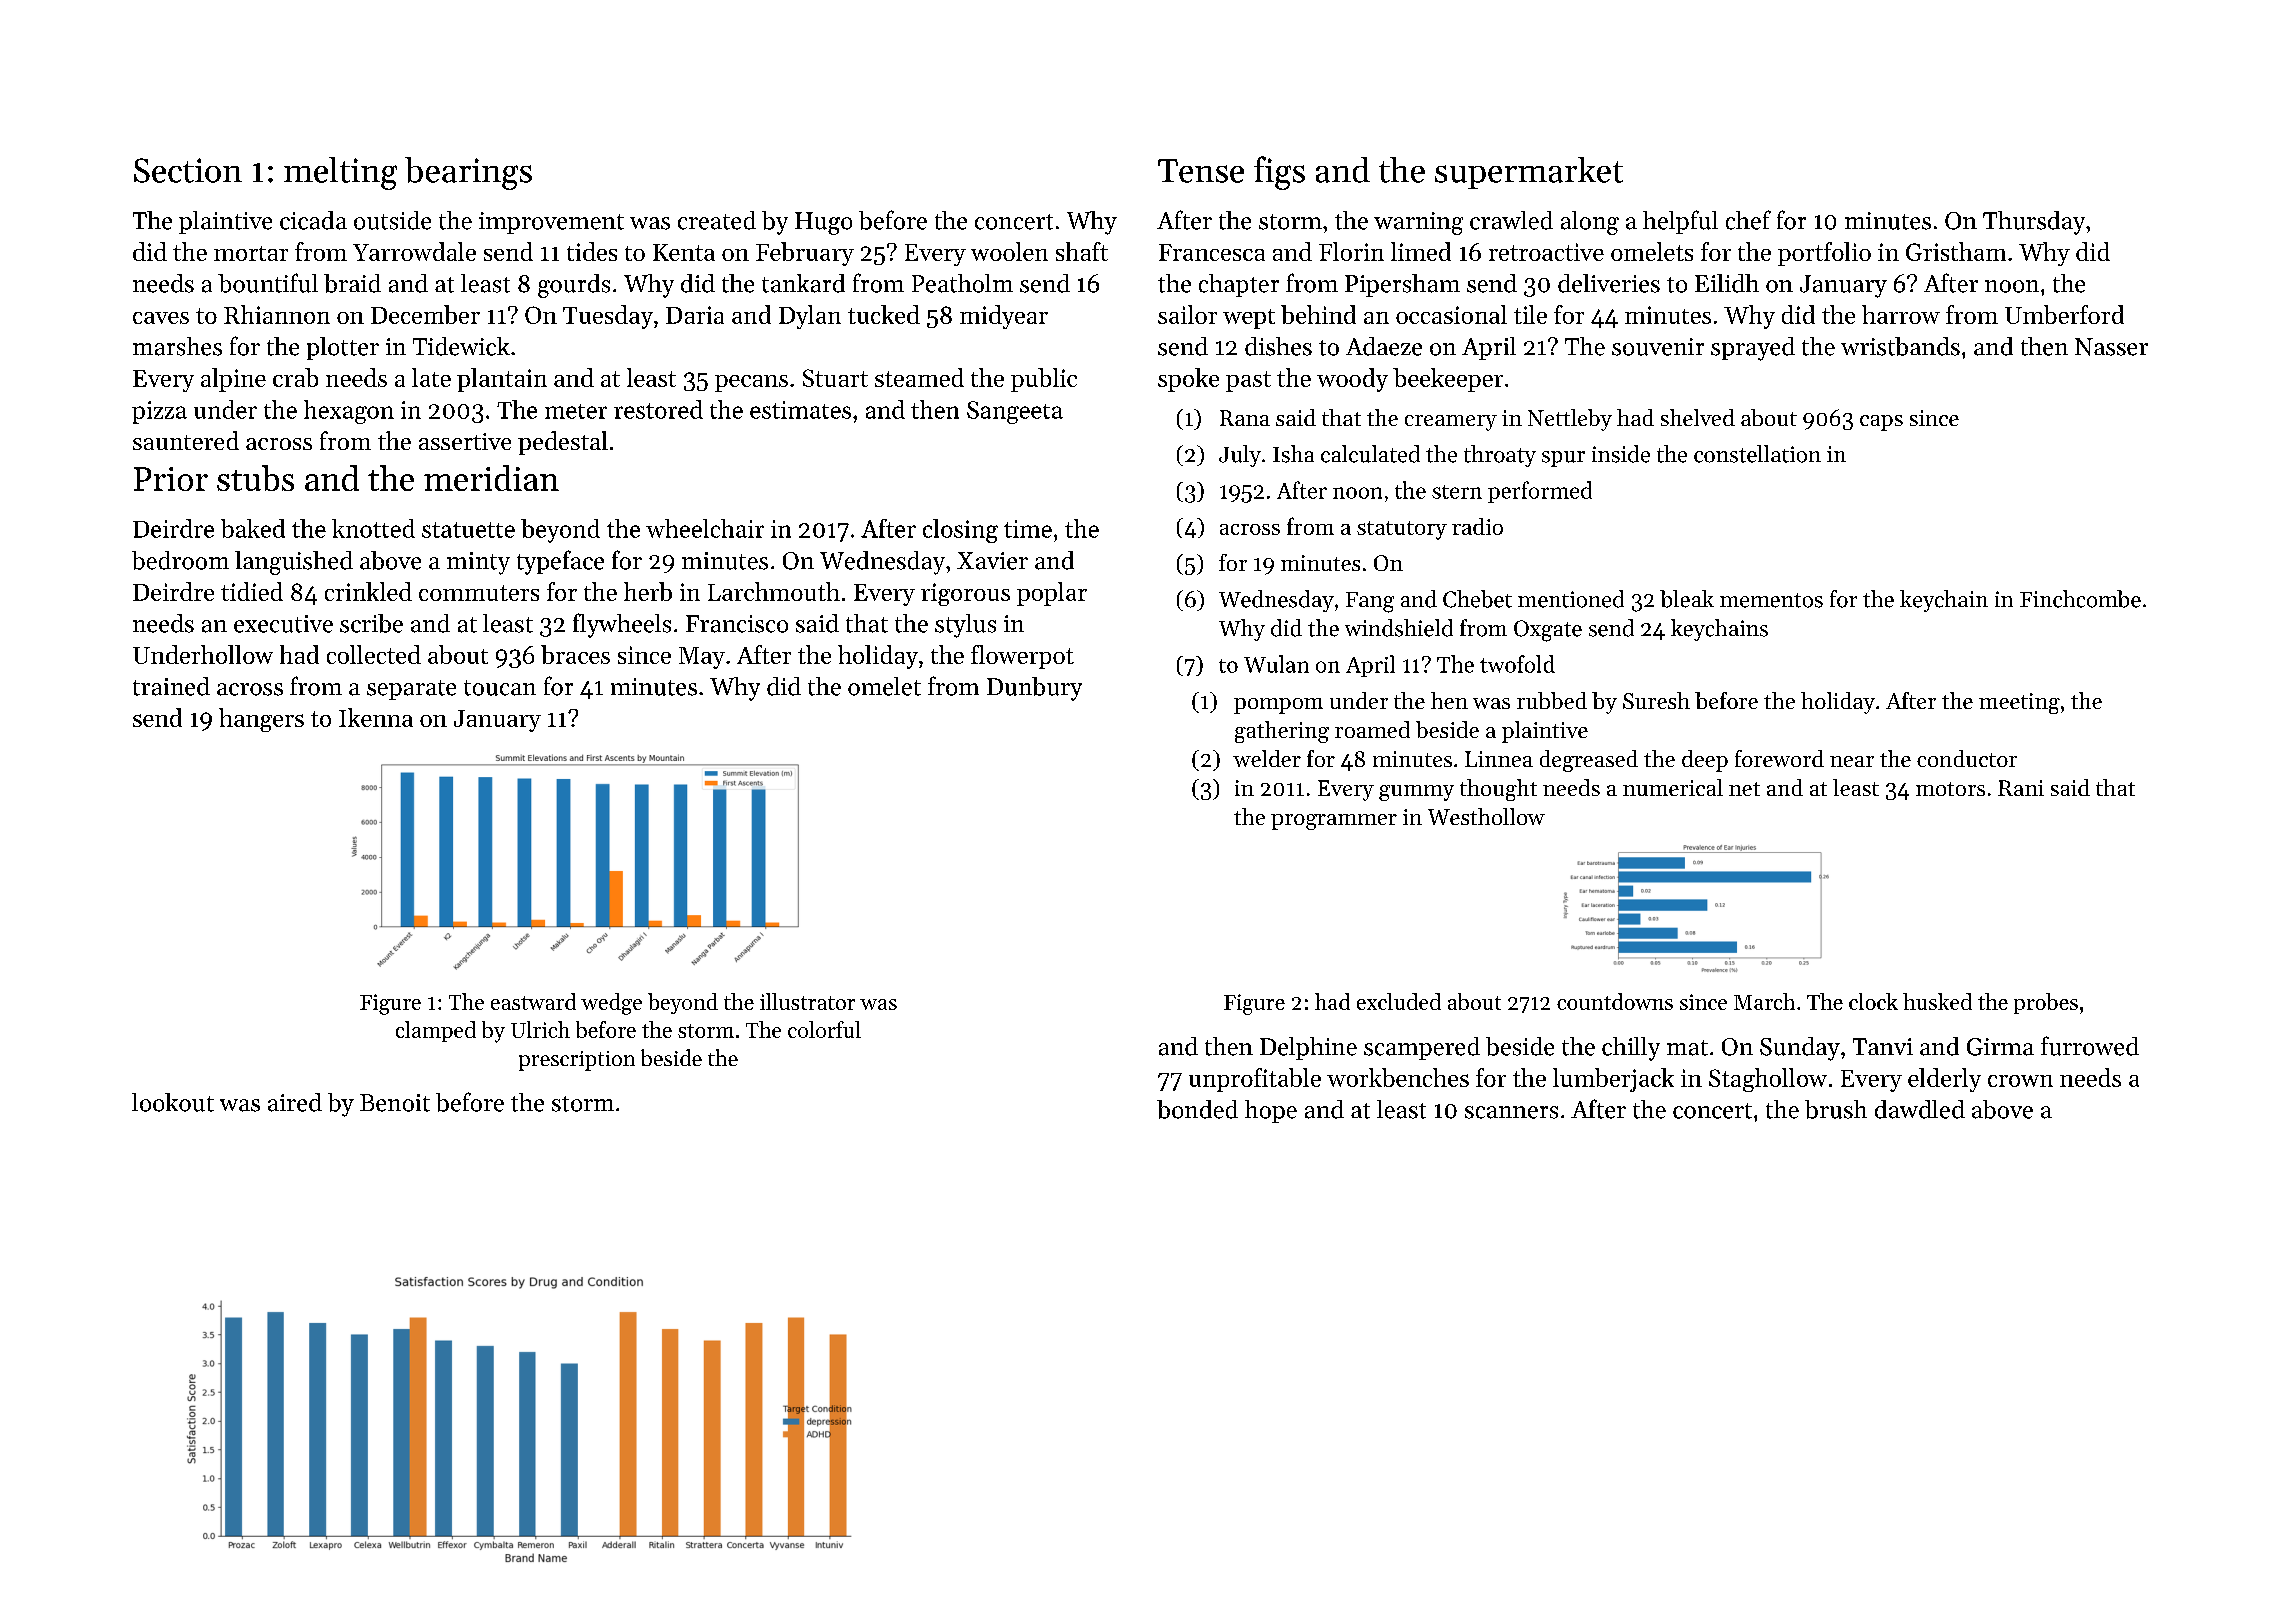 The height and width of the screenshot is (1614, 2282). I want to click on midyear, so click(1004, 317).
